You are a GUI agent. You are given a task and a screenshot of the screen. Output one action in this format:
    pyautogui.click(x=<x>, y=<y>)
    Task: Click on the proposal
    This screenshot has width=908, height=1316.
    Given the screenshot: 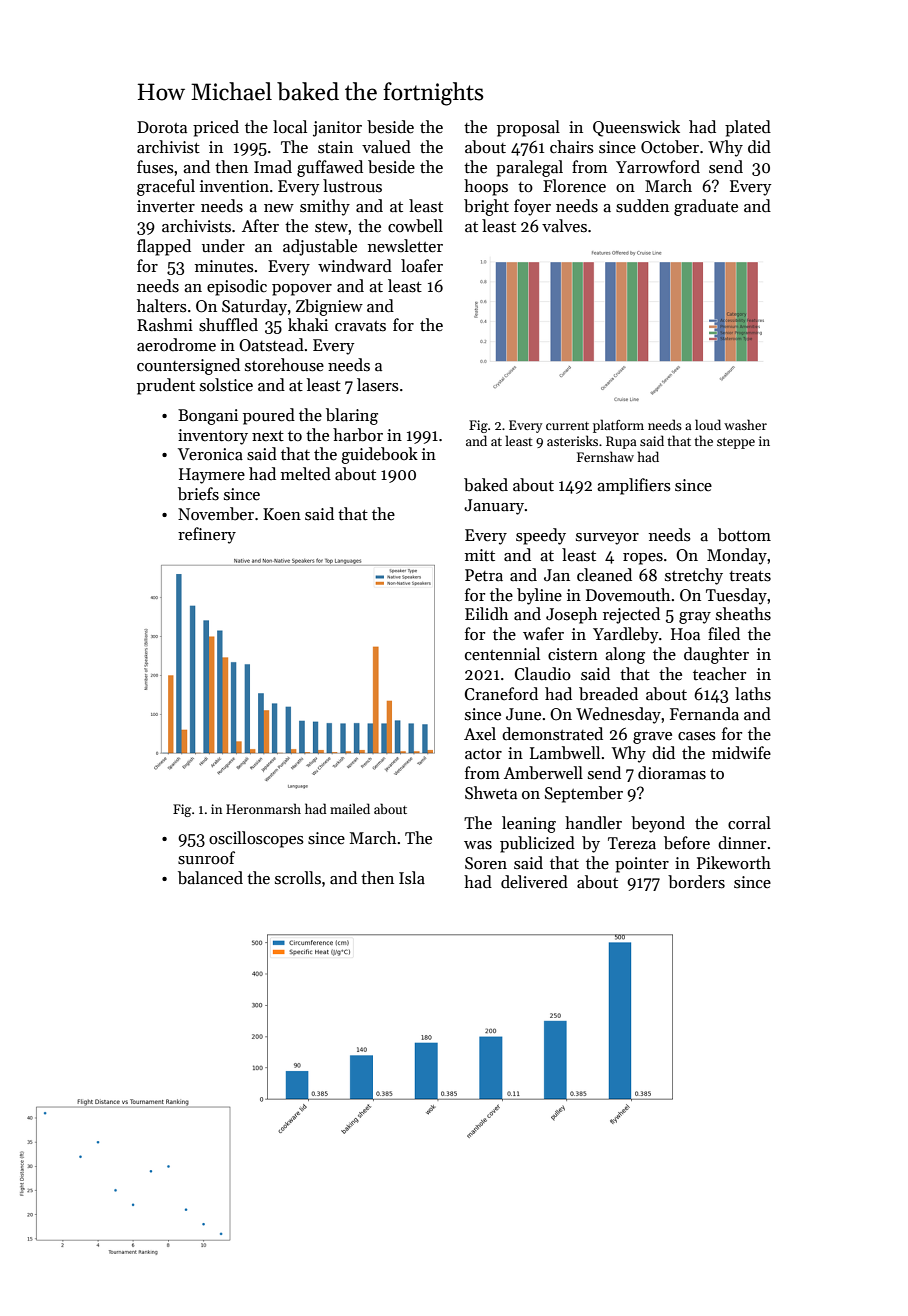 What is the action you would take?
    pyautogui.click(x=528, y=128)
